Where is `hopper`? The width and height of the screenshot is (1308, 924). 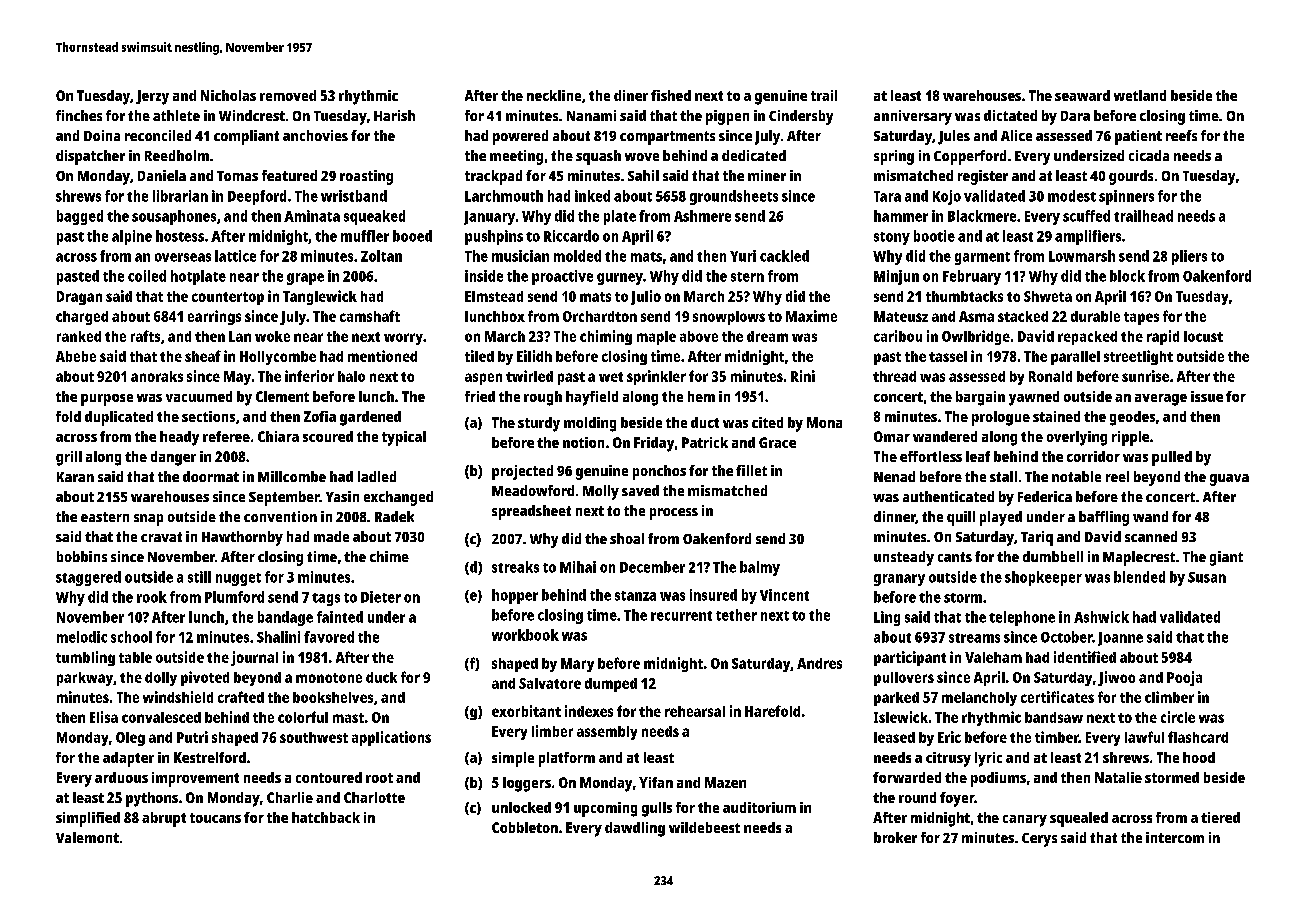 hopper is located at coordinates (515, 596).
